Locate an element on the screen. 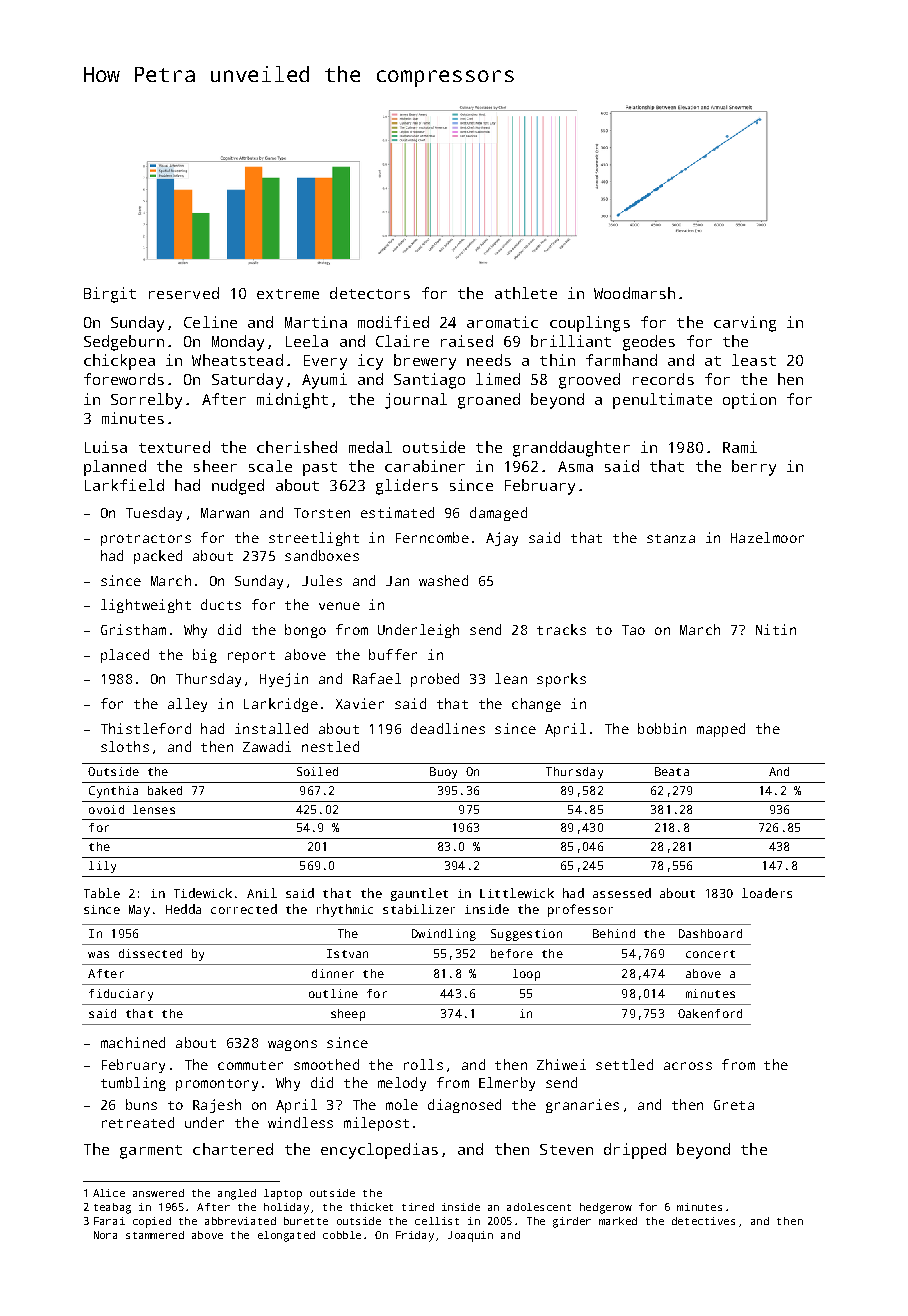  mapped is located at coordinates (721, 730).
